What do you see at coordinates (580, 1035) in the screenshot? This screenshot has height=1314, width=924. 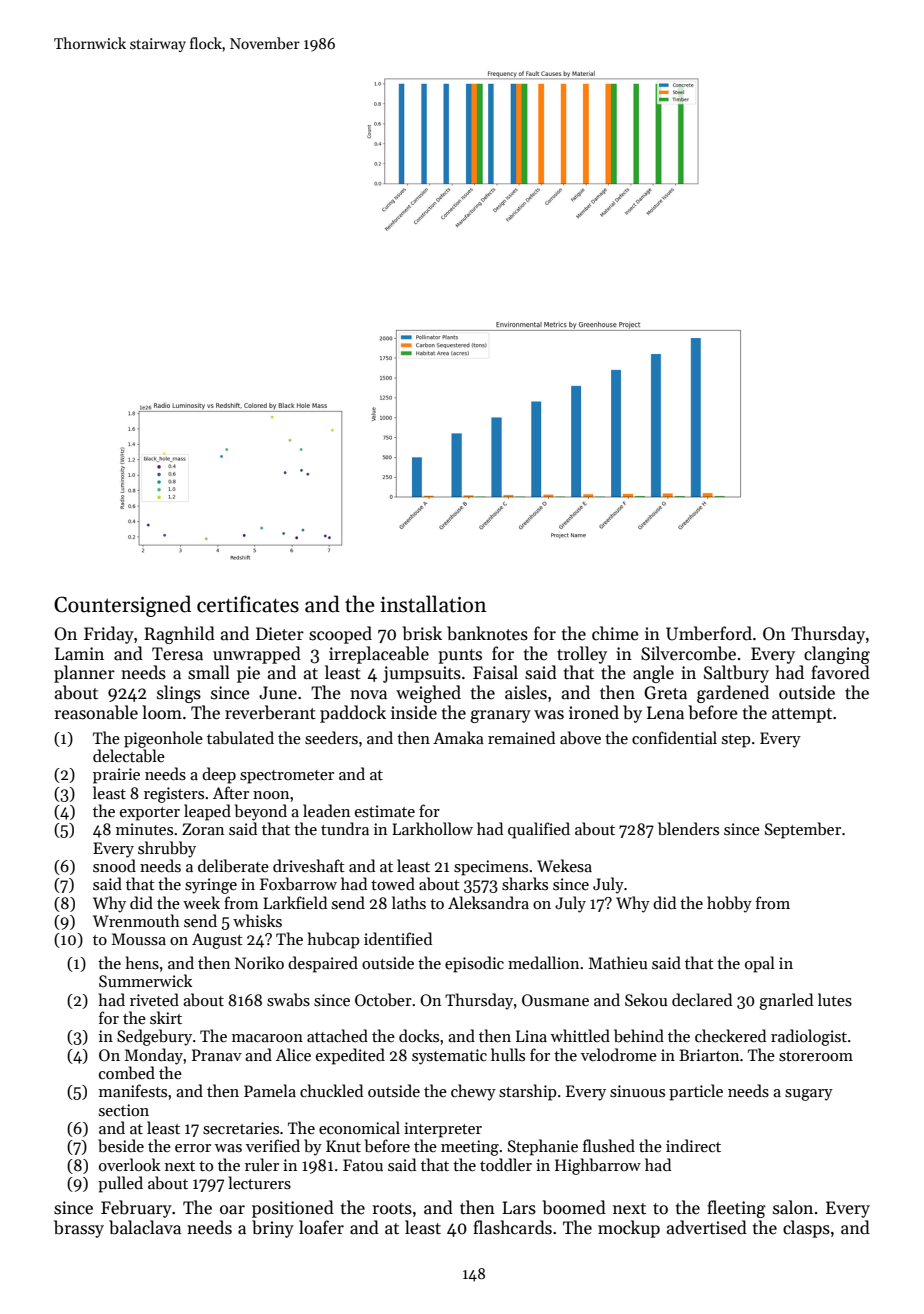 I see `whittled` at bounding box center [580, 1035].
